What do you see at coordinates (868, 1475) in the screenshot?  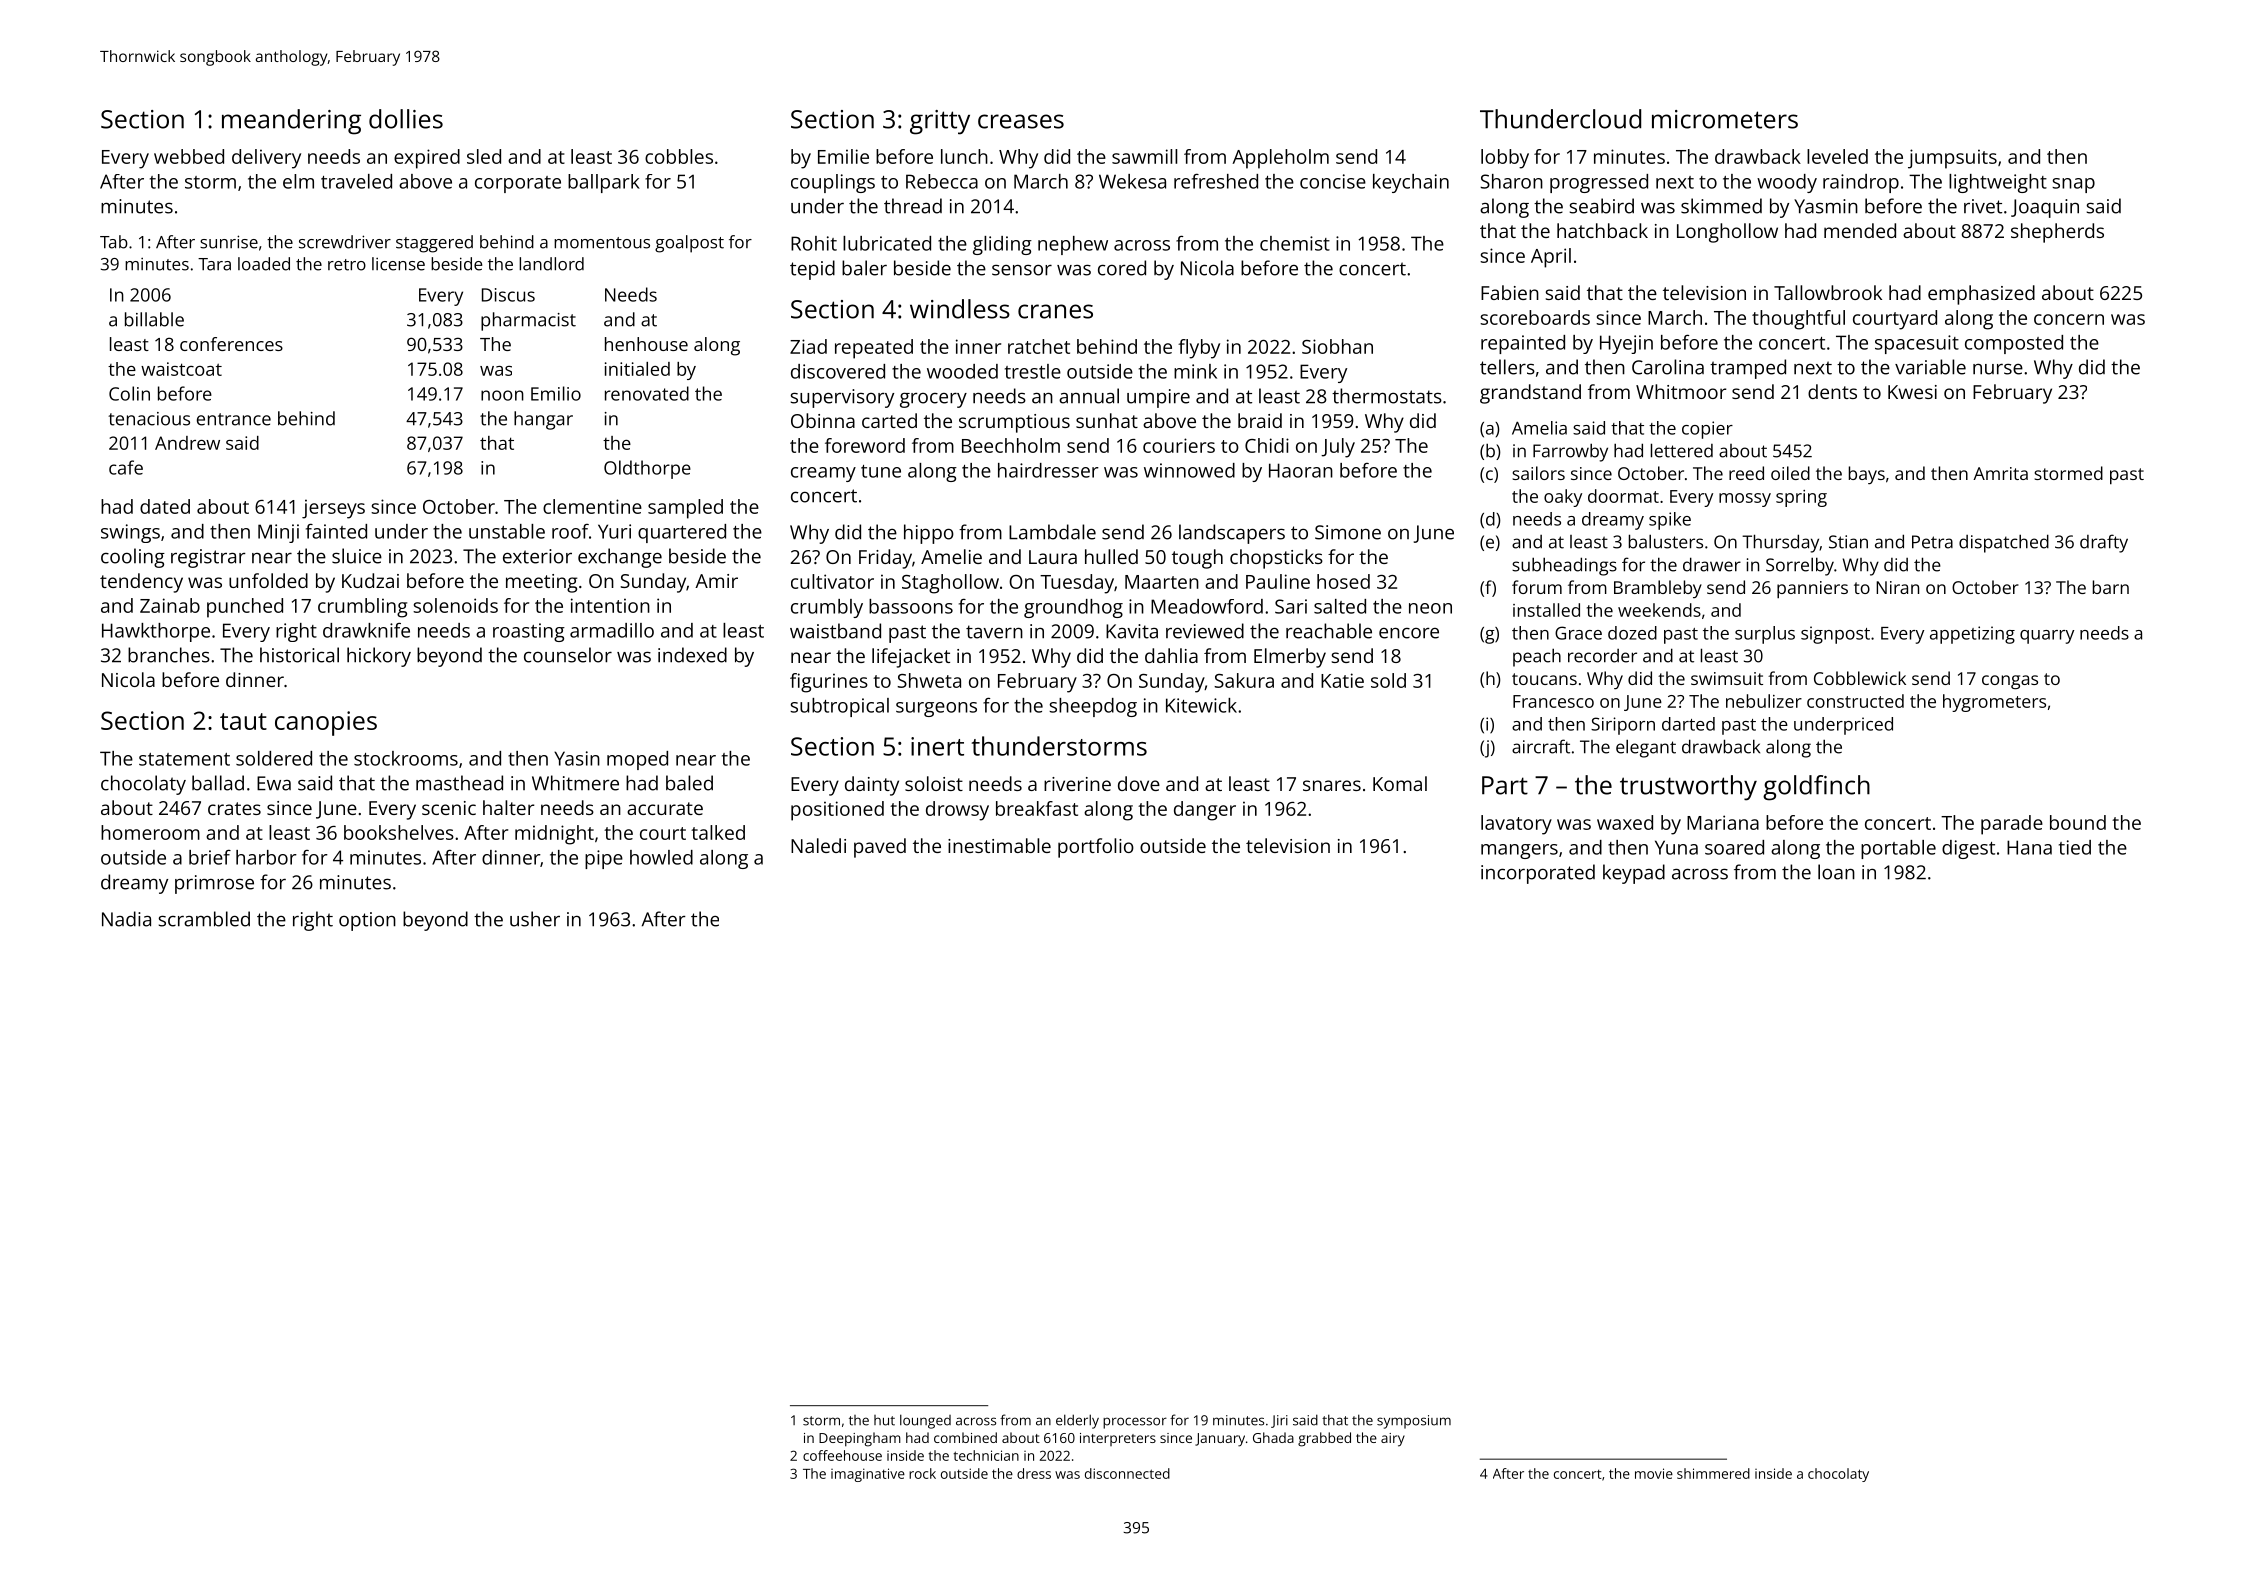 I see `imaginative` at bounding box center [868, 1475].
